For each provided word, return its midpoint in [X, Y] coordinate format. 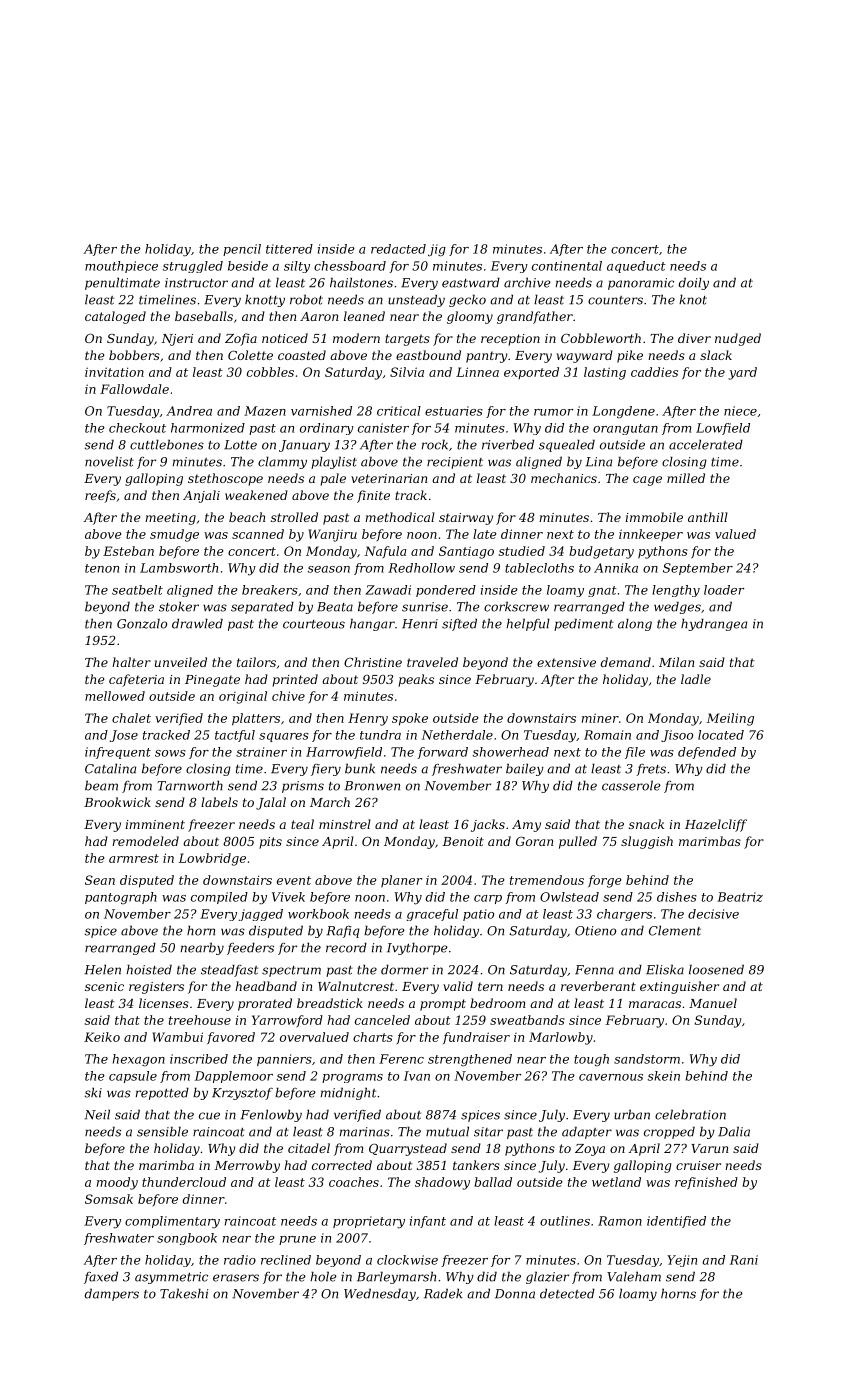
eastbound [428, 355]
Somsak [109, 1199]
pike [630, 356]
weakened [256, 495]
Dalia [734, 1131]
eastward [471, 282]
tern [490, 986]
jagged [261, 915]
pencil [242, 250]
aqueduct [636, 267]
